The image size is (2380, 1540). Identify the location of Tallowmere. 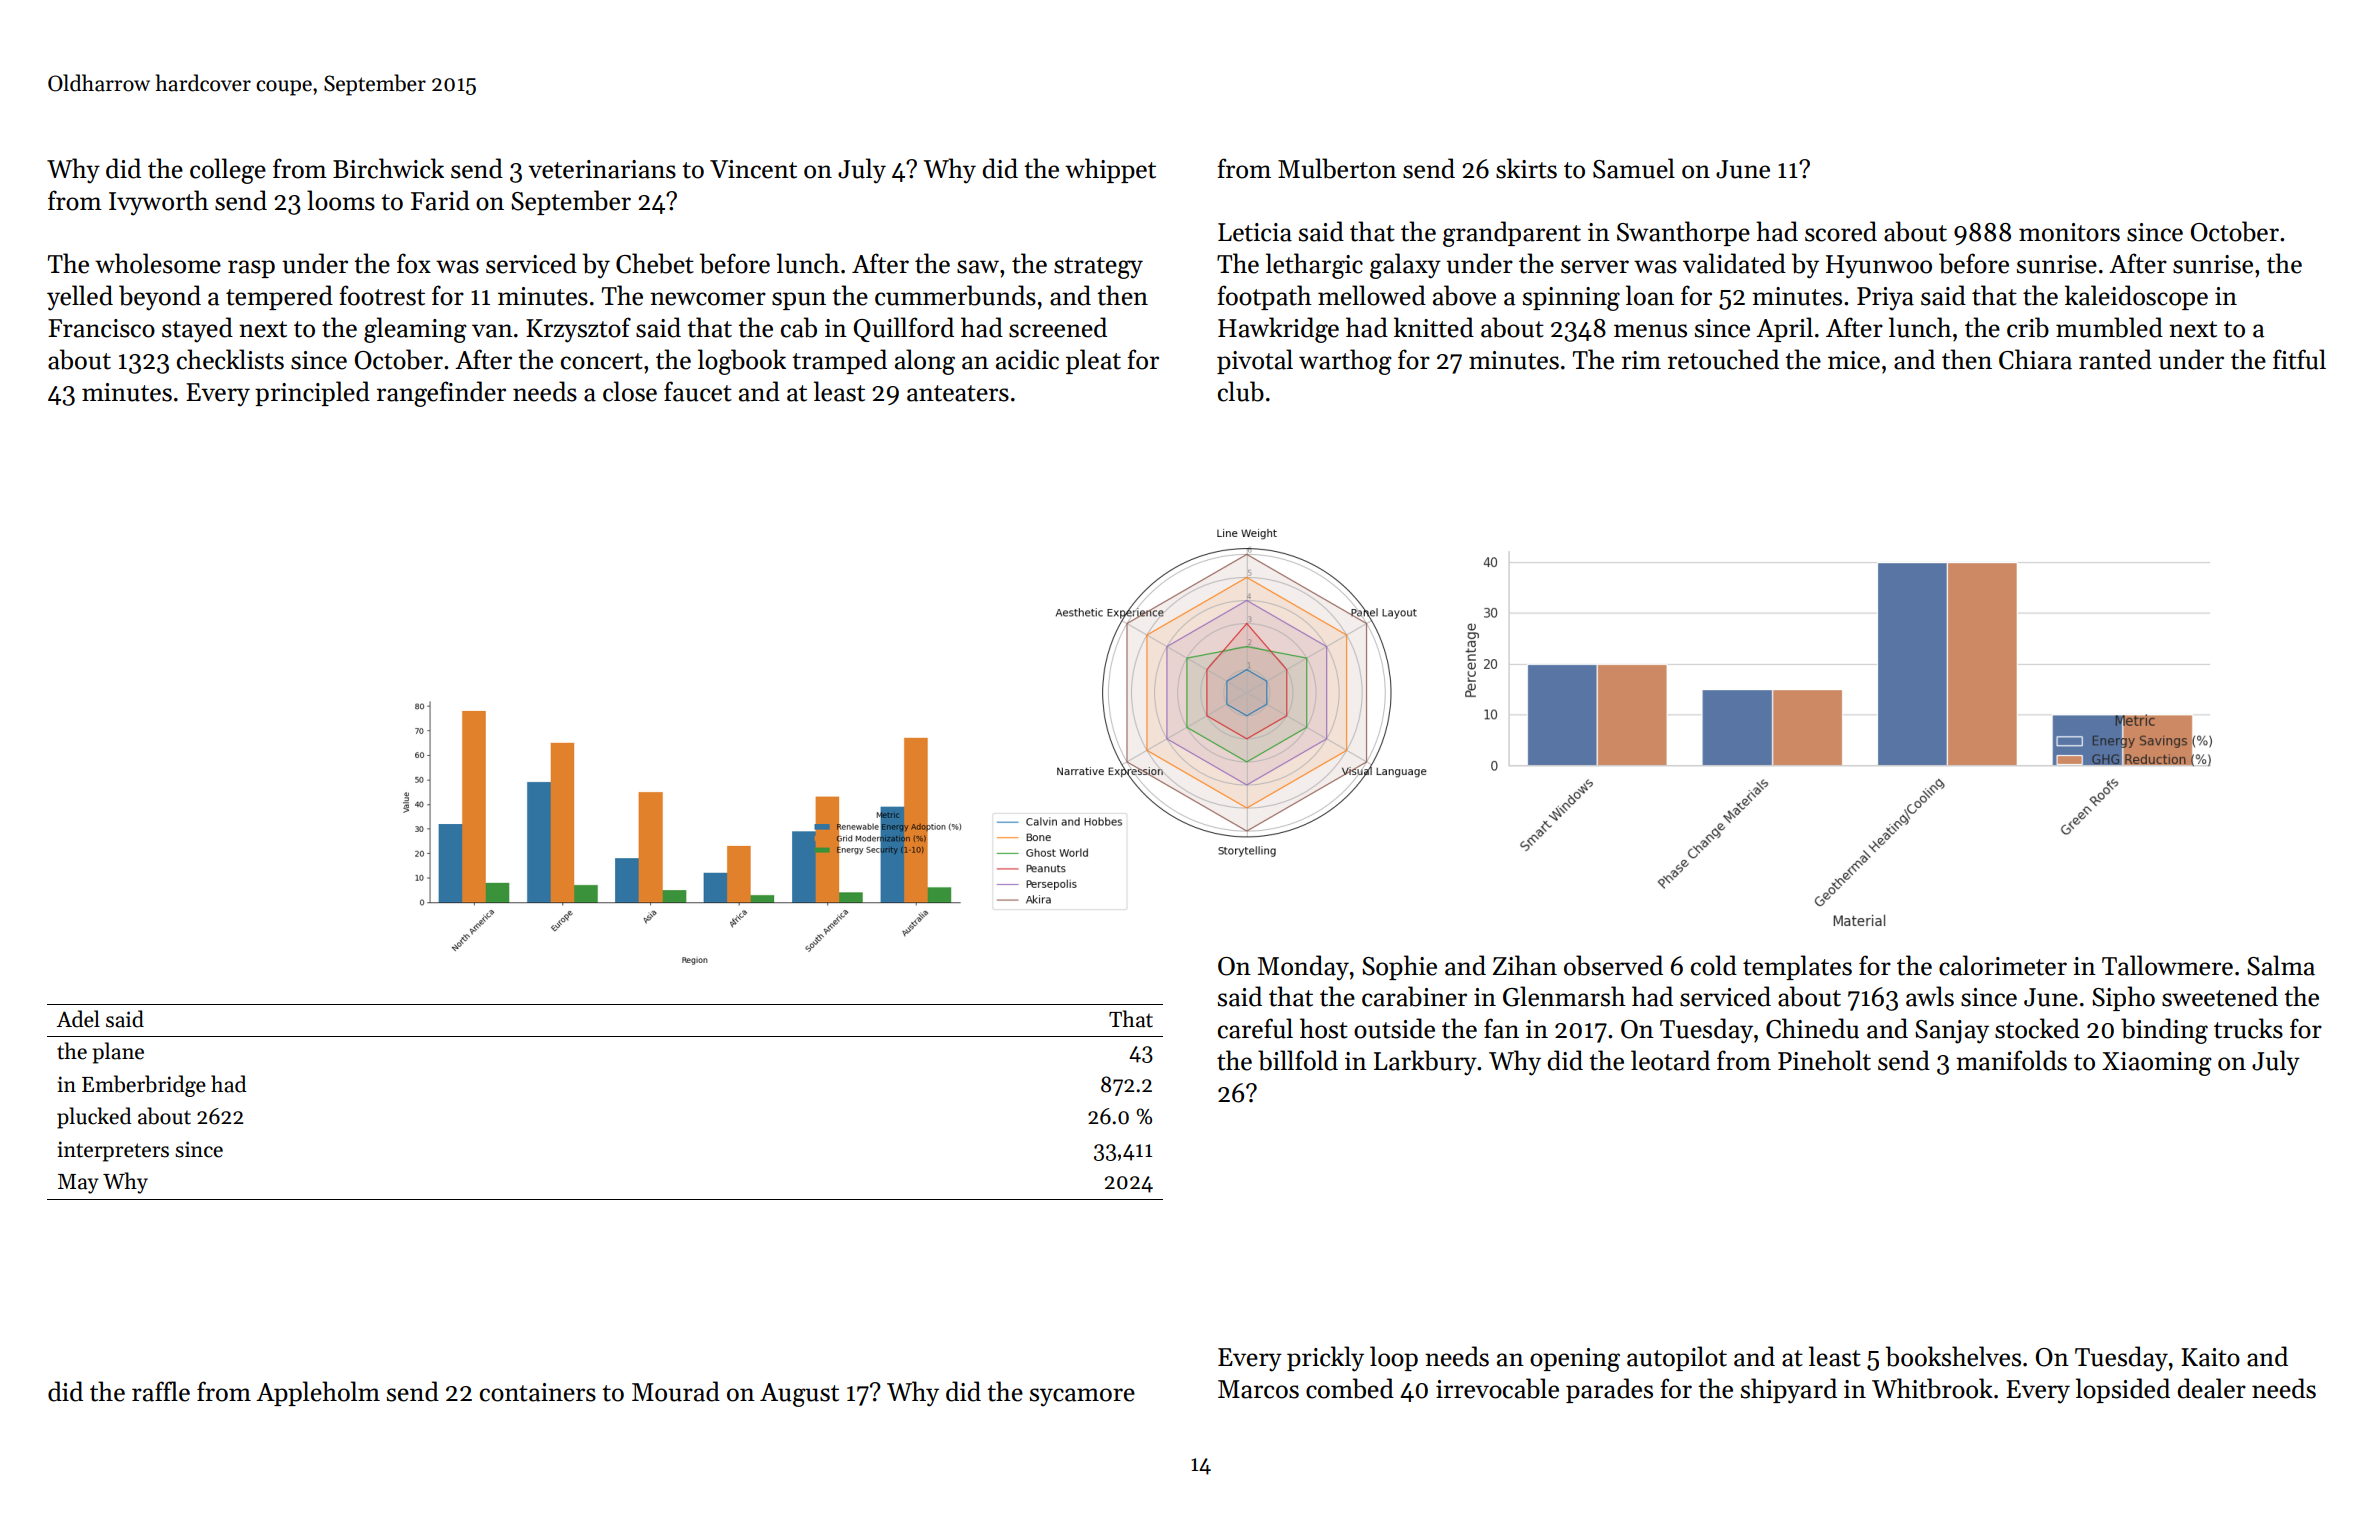
(2167, 965).
